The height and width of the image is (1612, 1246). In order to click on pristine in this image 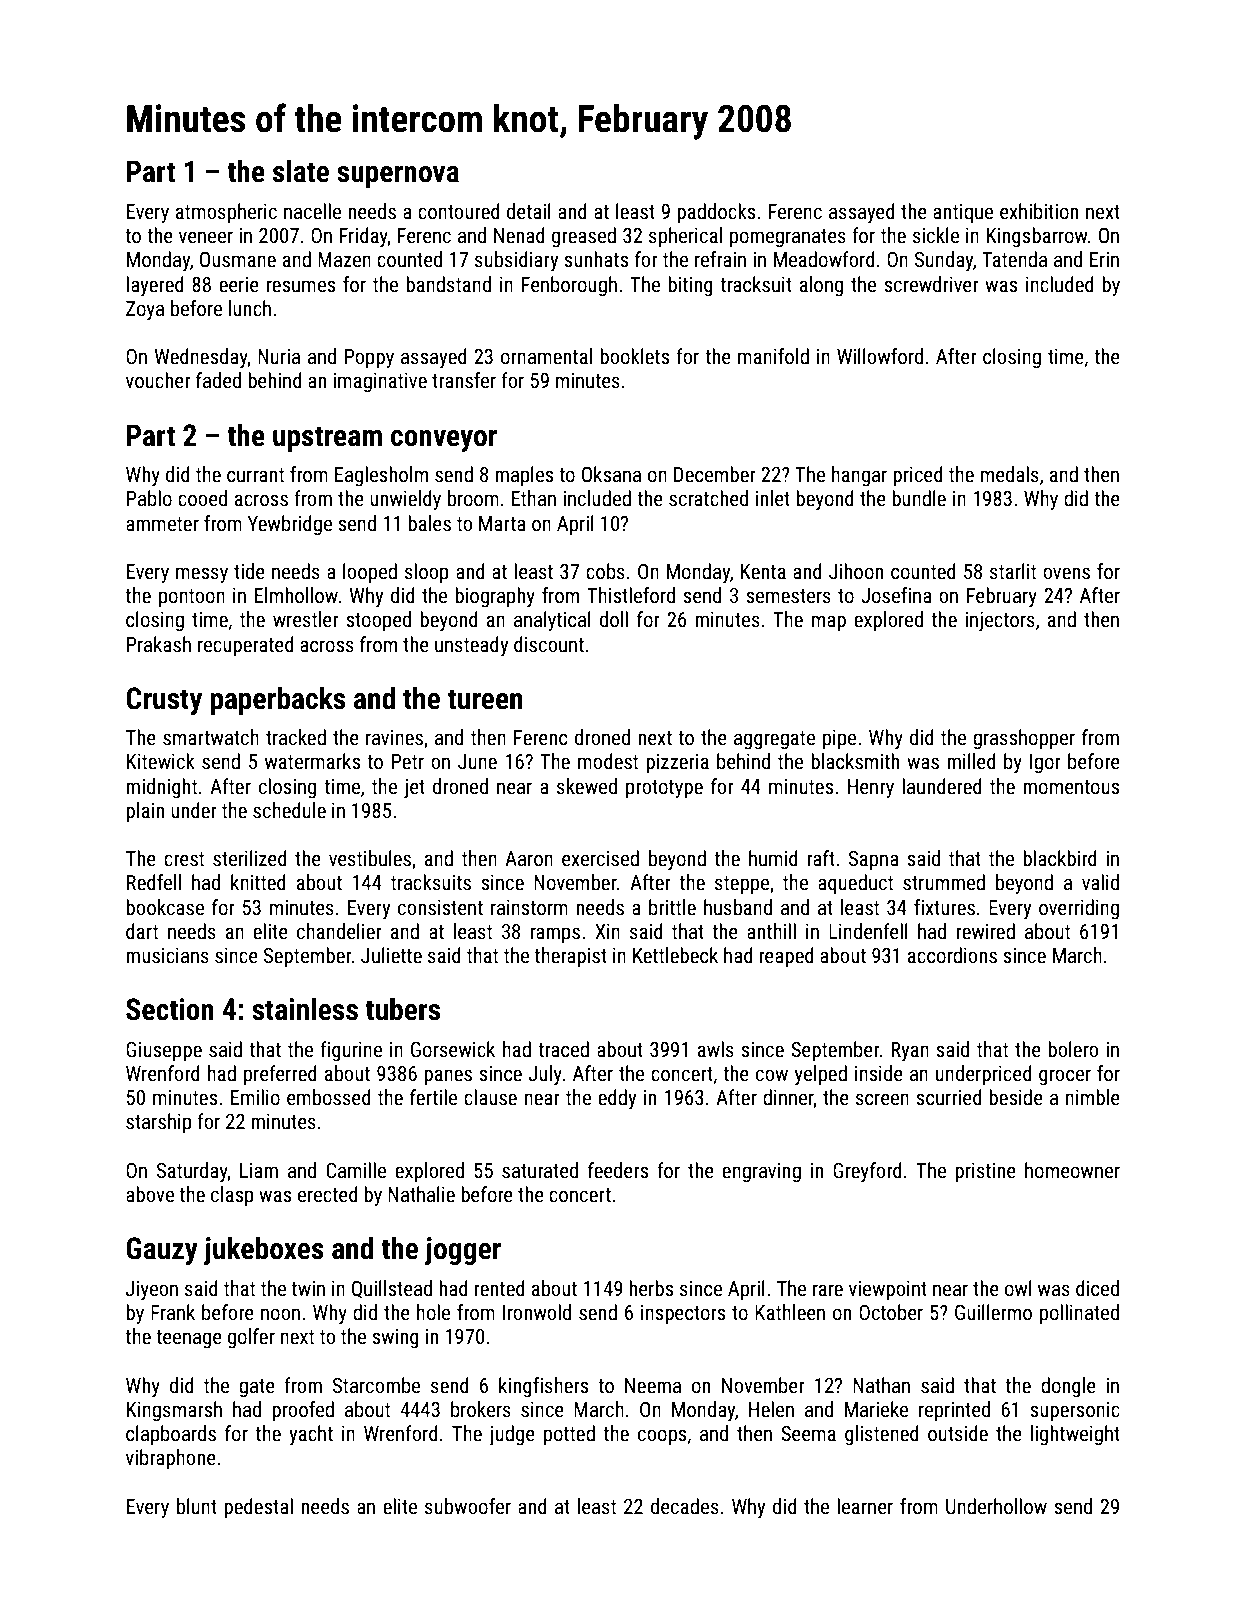, I will do `click(985, 1173)`.
